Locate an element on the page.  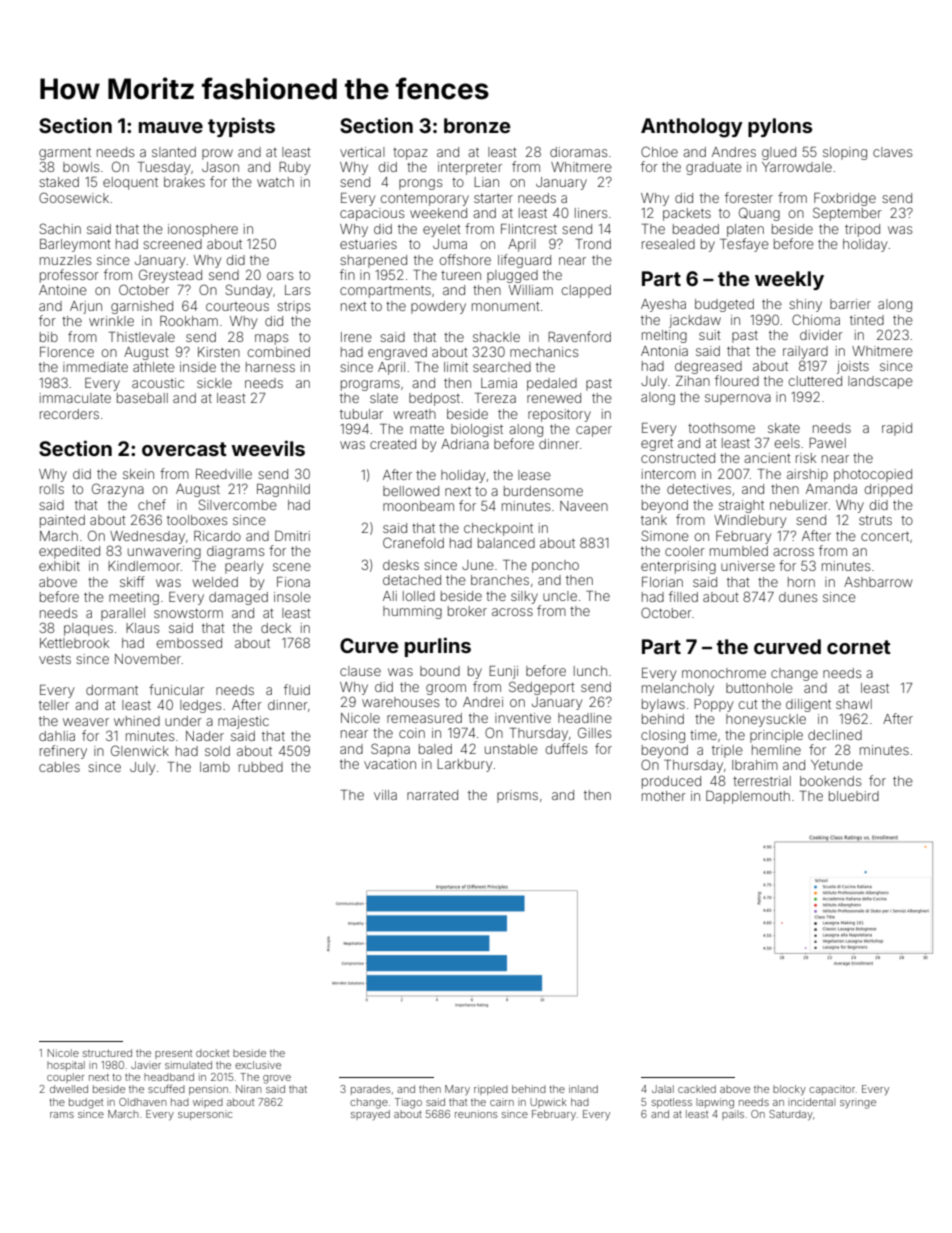
bronze is located at coordinates (477, 125).
